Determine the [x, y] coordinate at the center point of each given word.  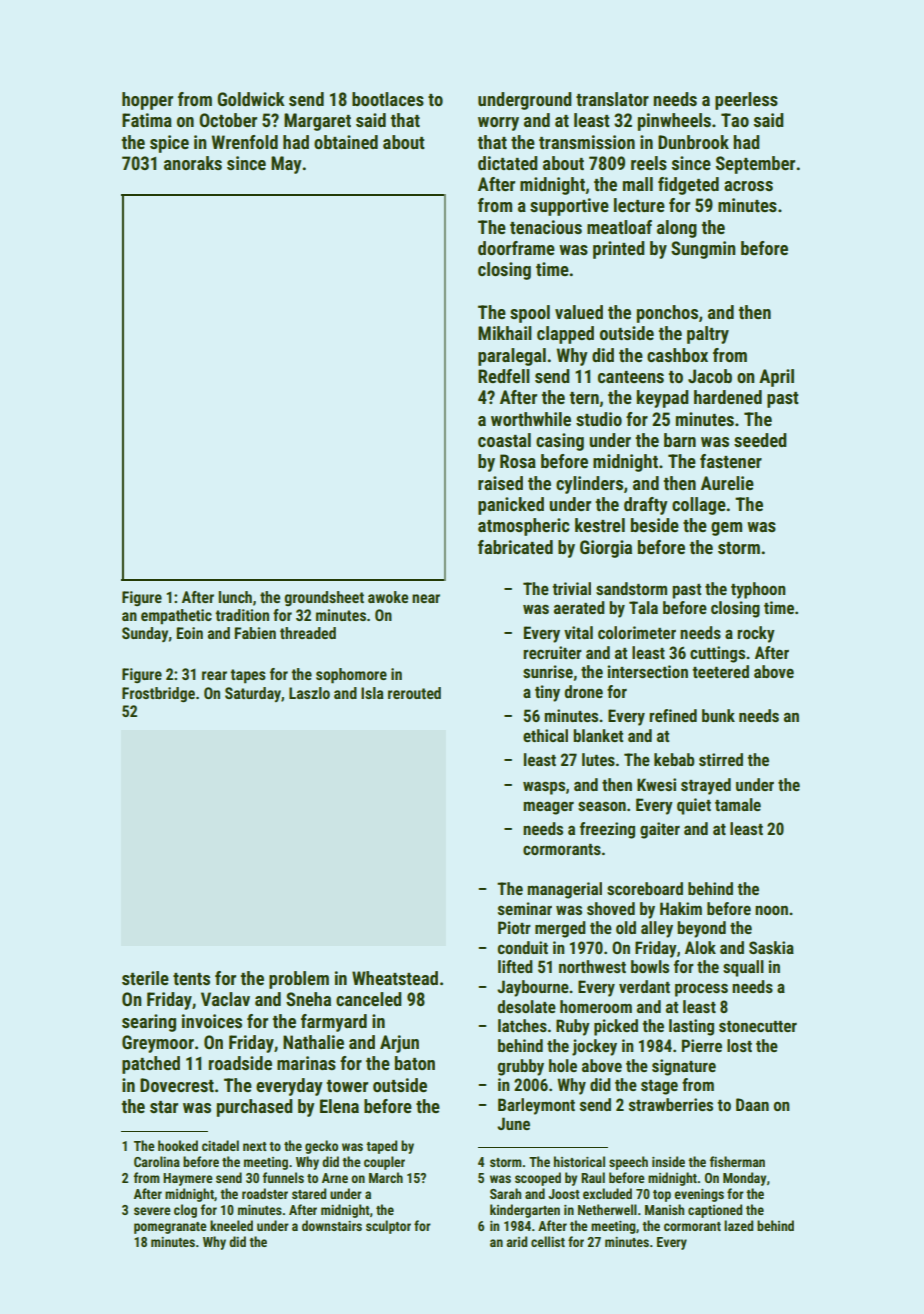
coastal [504, 440]
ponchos [667, 314]
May [286, 165]
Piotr [514, 927]
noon [771, 910]
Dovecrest [177, 1085]
